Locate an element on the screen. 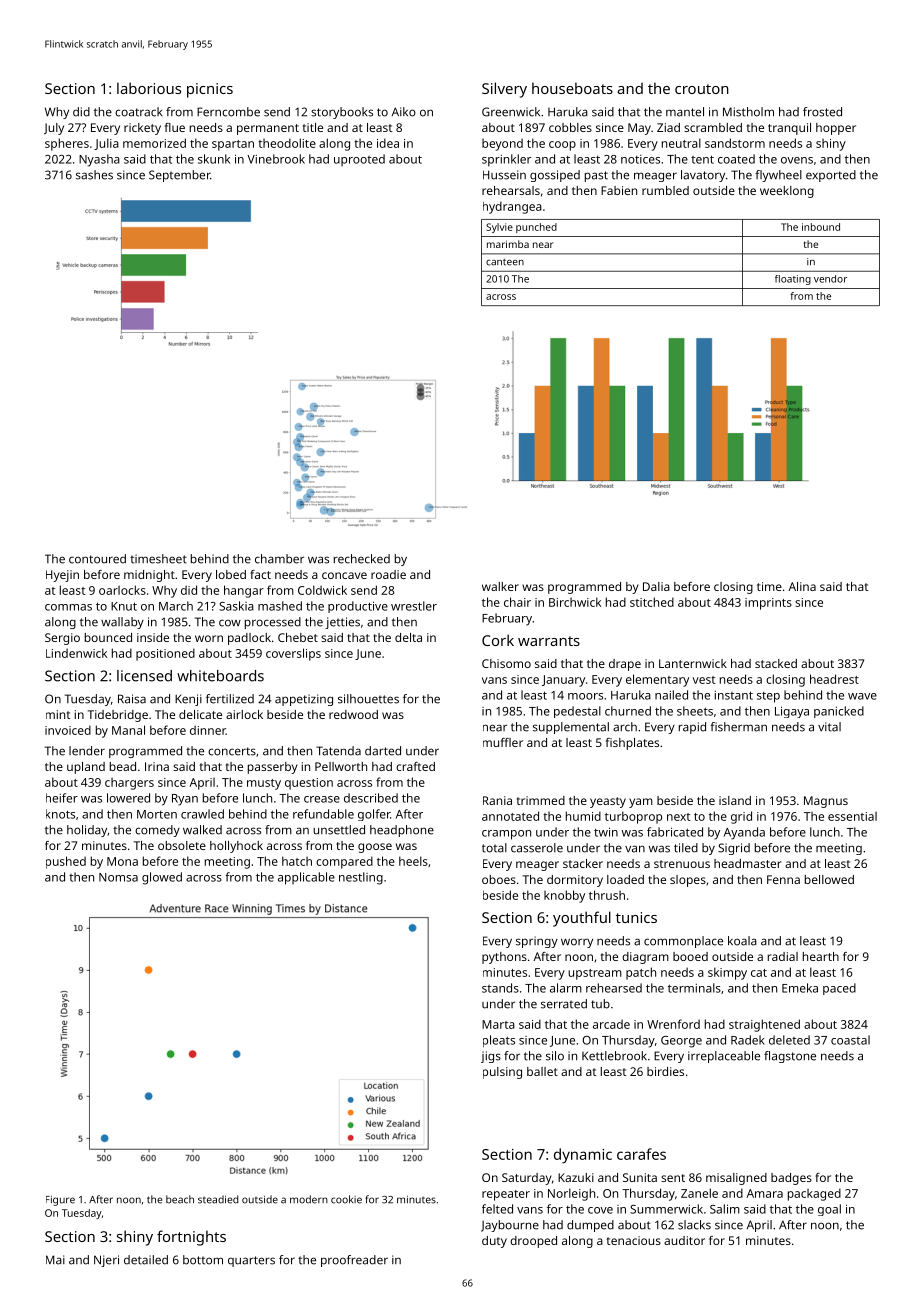 The height and width of the screenshot is (1308, 924). vendor is located at coordinates (830, 279).
